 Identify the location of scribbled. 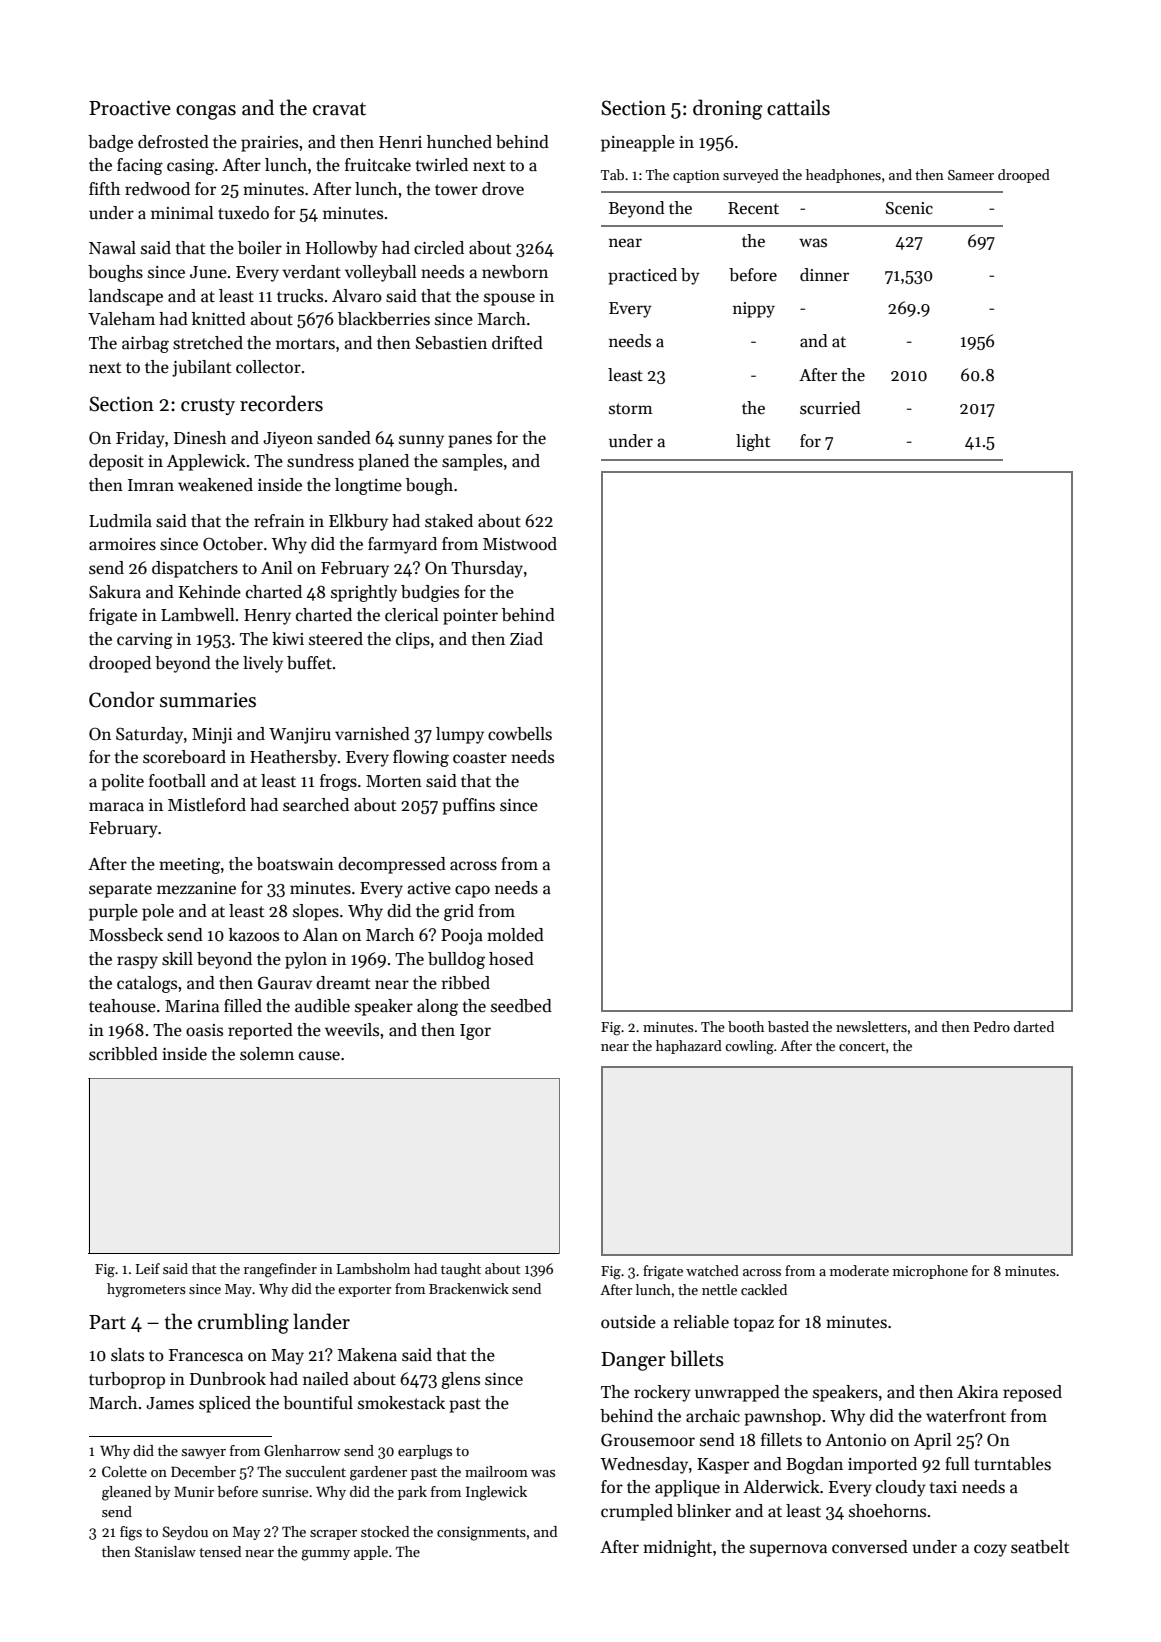
(123, 1054).
